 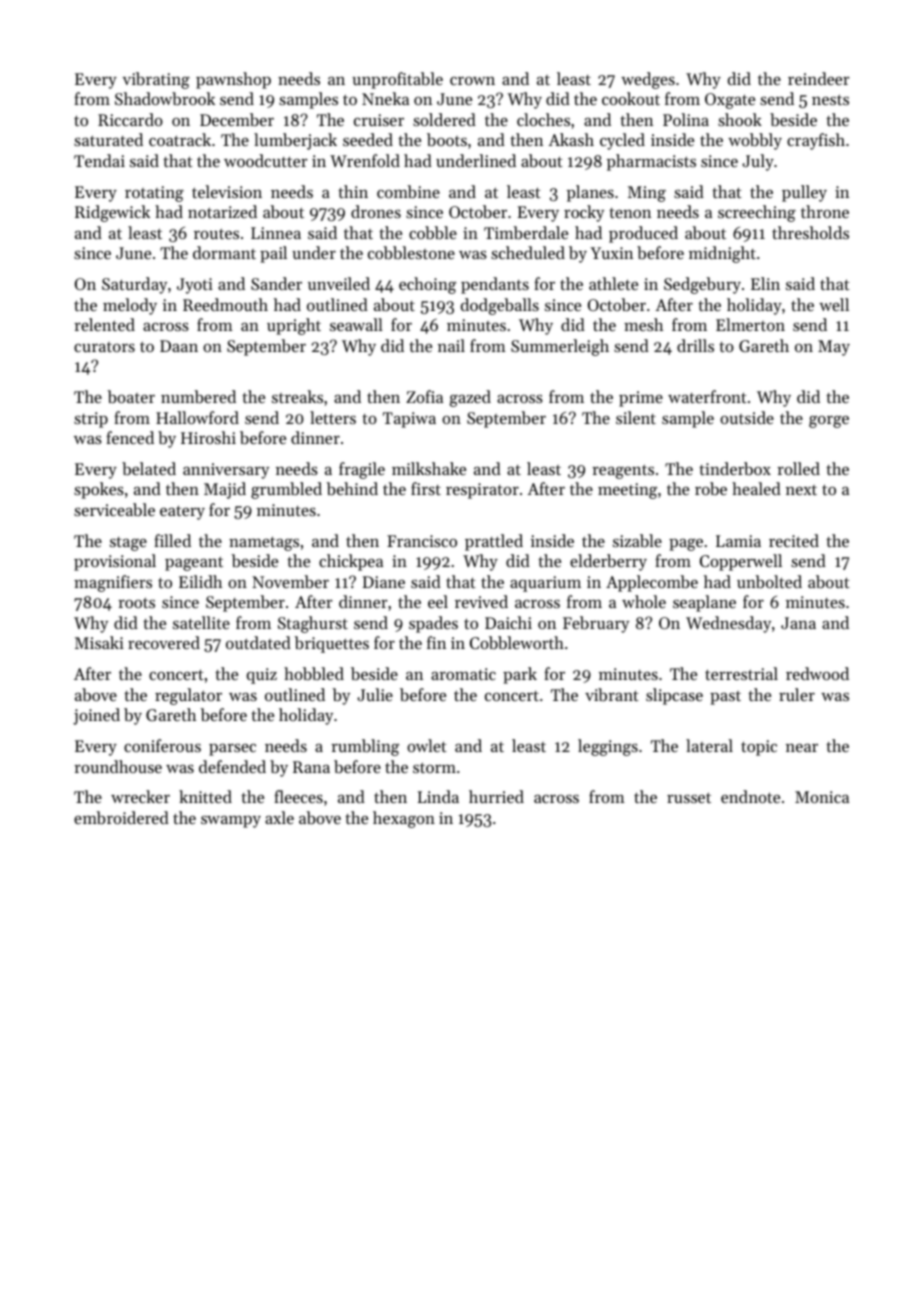 I want to click on pawnshop, so click(x=233, y=80).
